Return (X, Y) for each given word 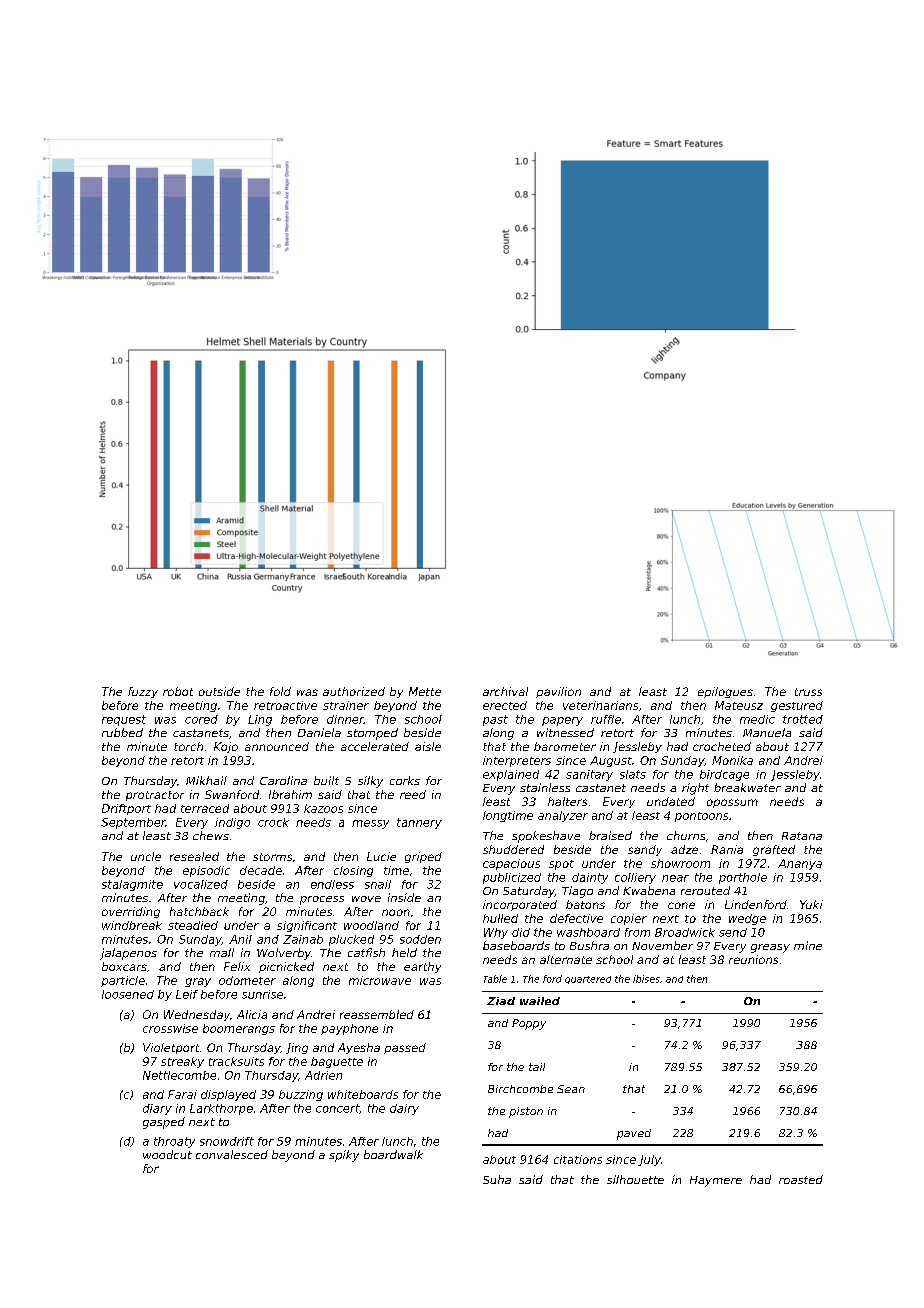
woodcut (167, 1154)
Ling (260, 720)
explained (511, 775)
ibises (646, 979)
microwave (380, 980)
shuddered (513, 849)
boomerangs (239, 1029)
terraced (205, 808)
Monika (732, 760)
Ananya (800, 864)
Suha (497, 1179)
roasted (801, 1179)
